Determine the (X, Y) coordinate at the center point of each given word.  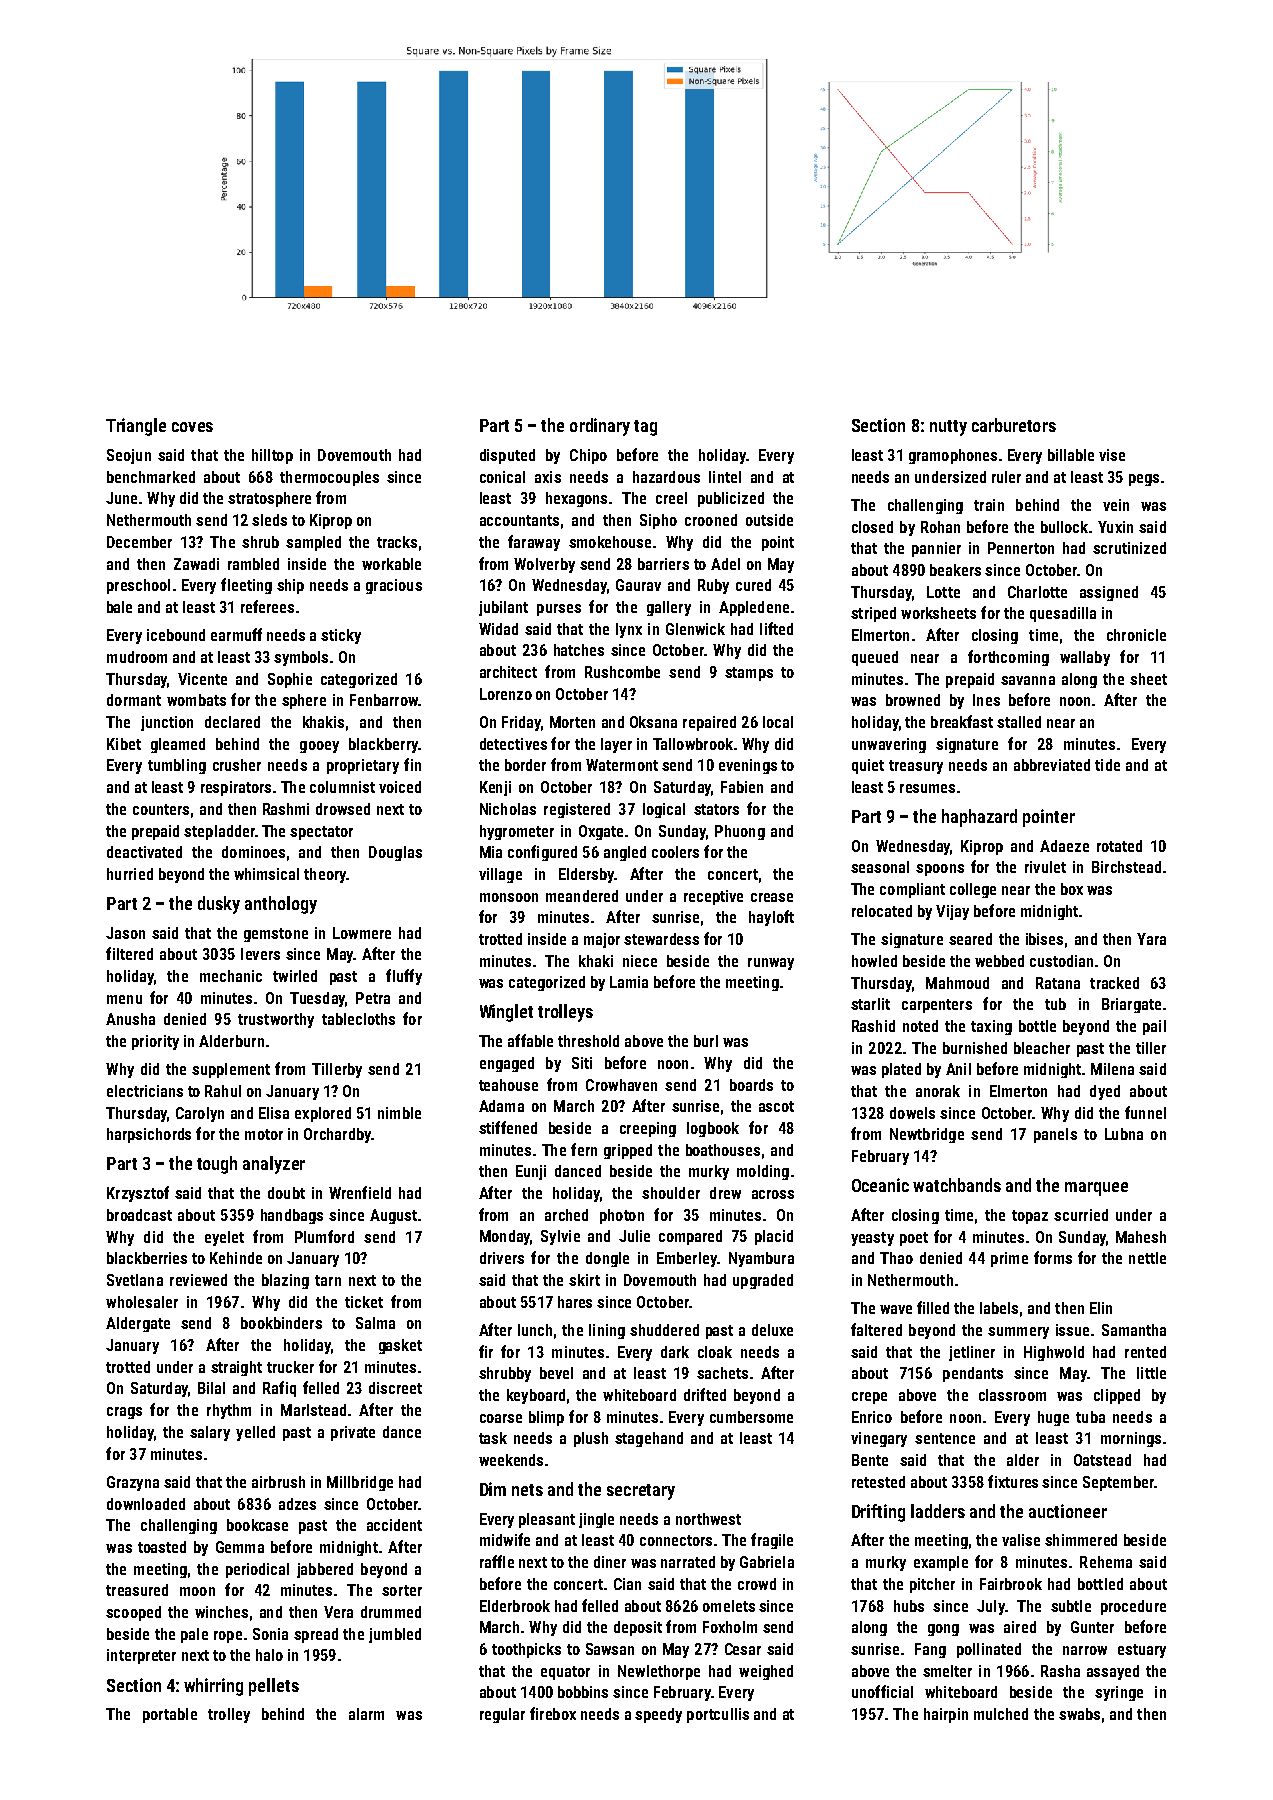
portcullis (718, 1715)
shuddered (664, 1330)
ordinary (600, 427)
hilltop (272, 456)
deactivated (144, 852)
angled (625, 853)
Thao (896, 1258)
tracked (1114, 983)
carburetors (1014, 425)
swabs (1079, 1714)
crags (124, 1413)
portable (170, 1715)
